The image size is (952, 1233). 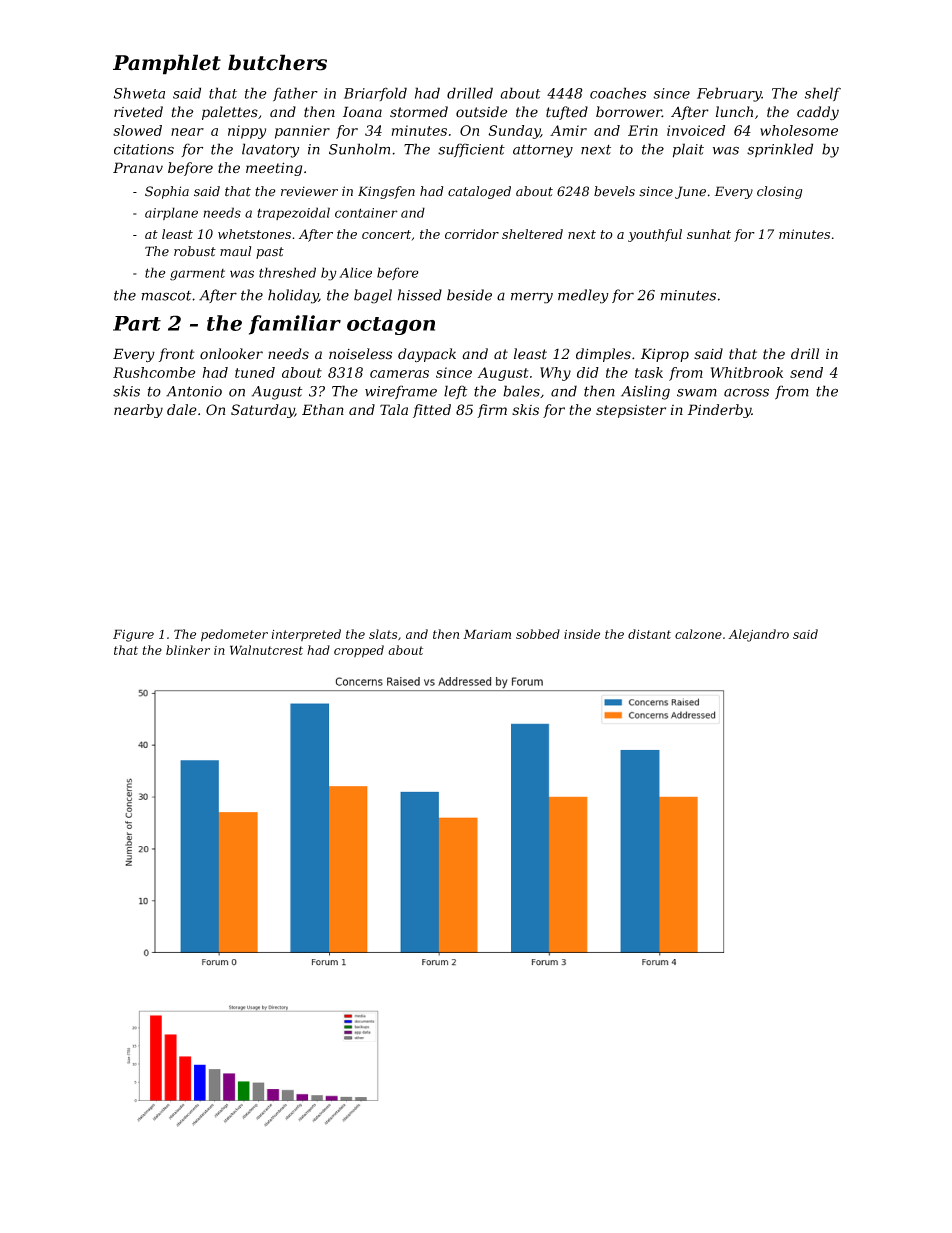 I want to click on Pamphlet, so click(x=167, y=64).
